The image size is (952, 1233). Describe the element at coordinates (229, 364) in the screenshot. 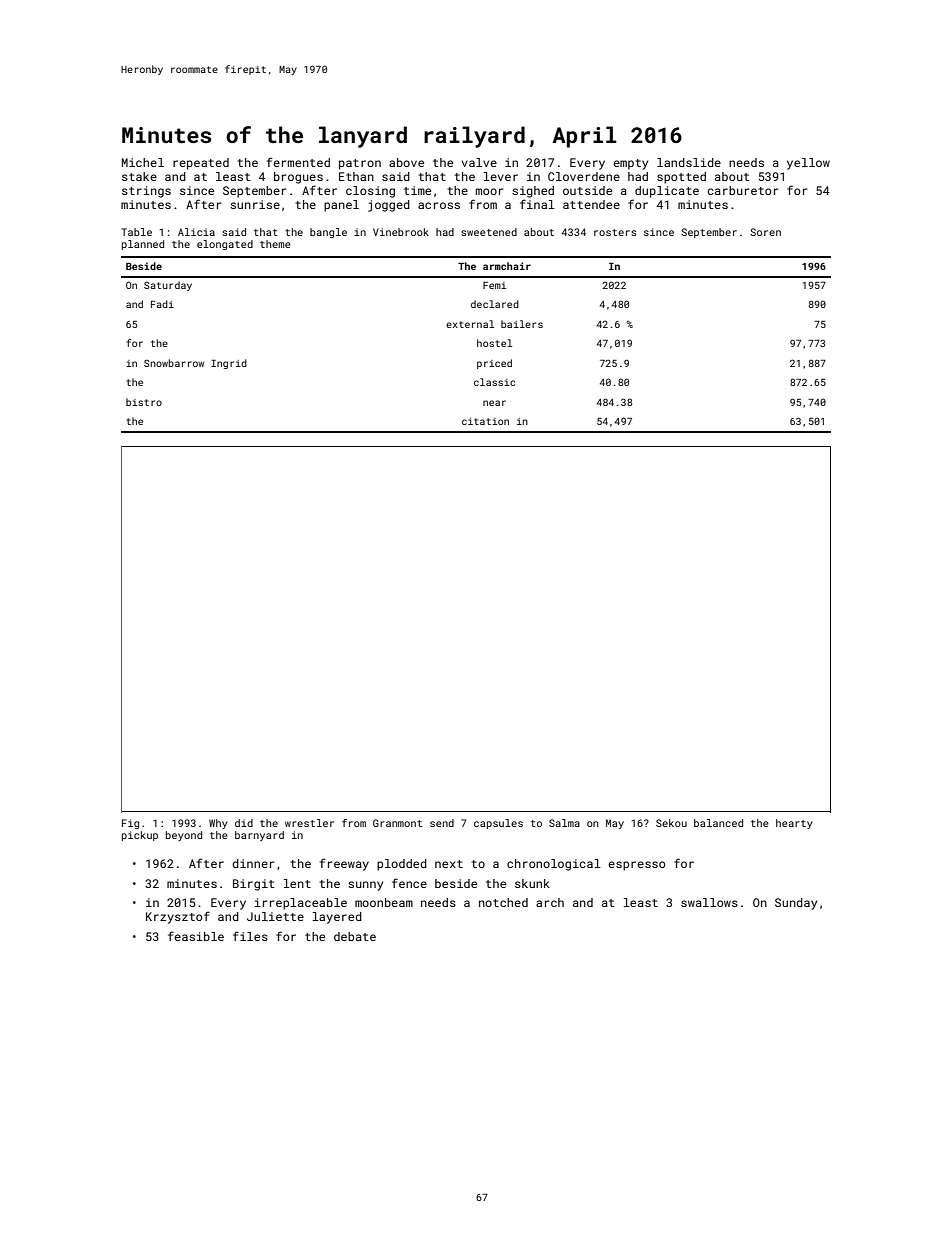

I see `Ingrid` at that location.
